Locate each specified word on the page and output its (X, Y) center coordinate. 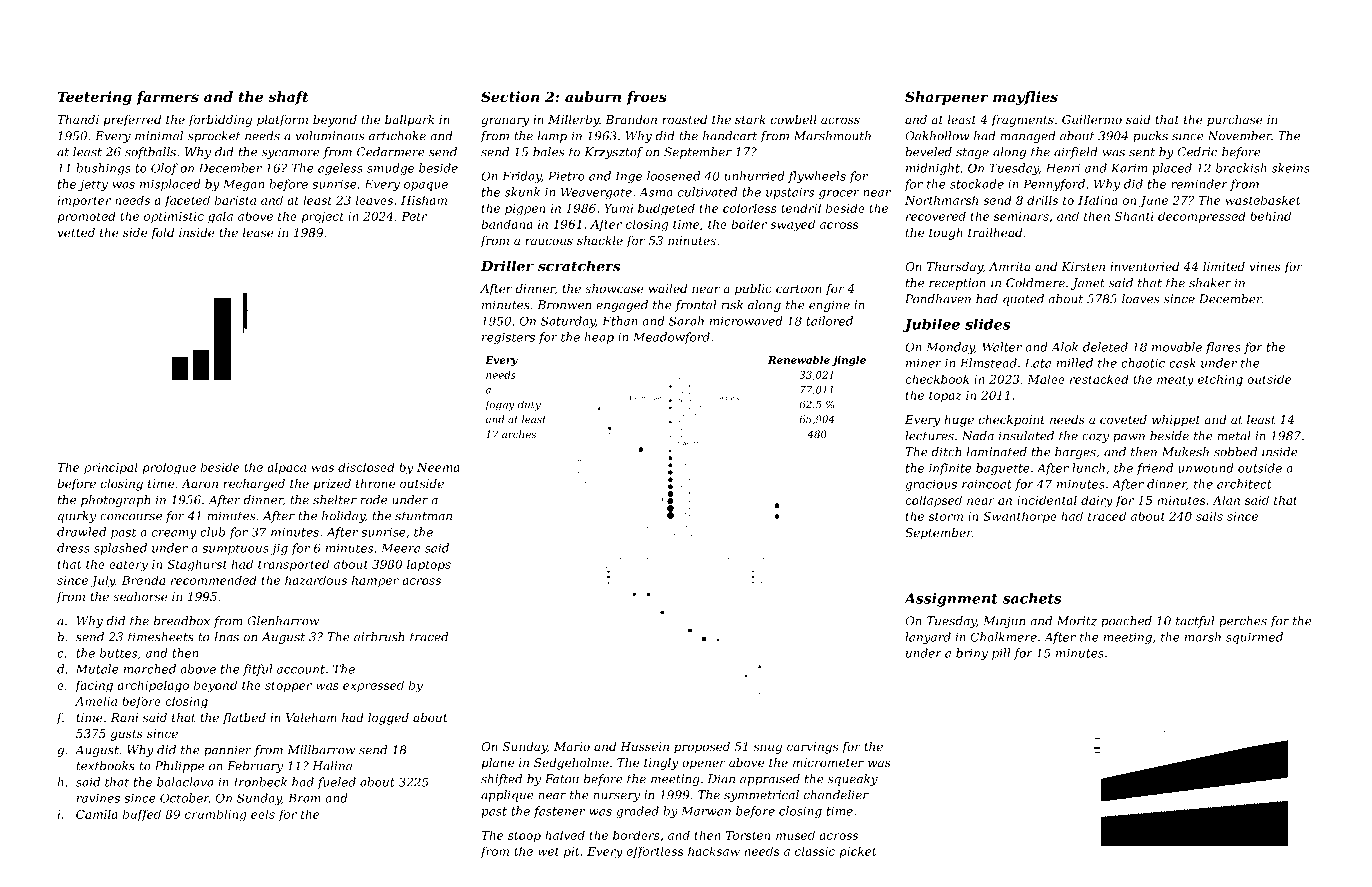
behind (1270, 216)
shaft (288, 98)
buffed (142, 815)
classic (815, 851)
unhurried (755, 176)
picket (858, 852)
